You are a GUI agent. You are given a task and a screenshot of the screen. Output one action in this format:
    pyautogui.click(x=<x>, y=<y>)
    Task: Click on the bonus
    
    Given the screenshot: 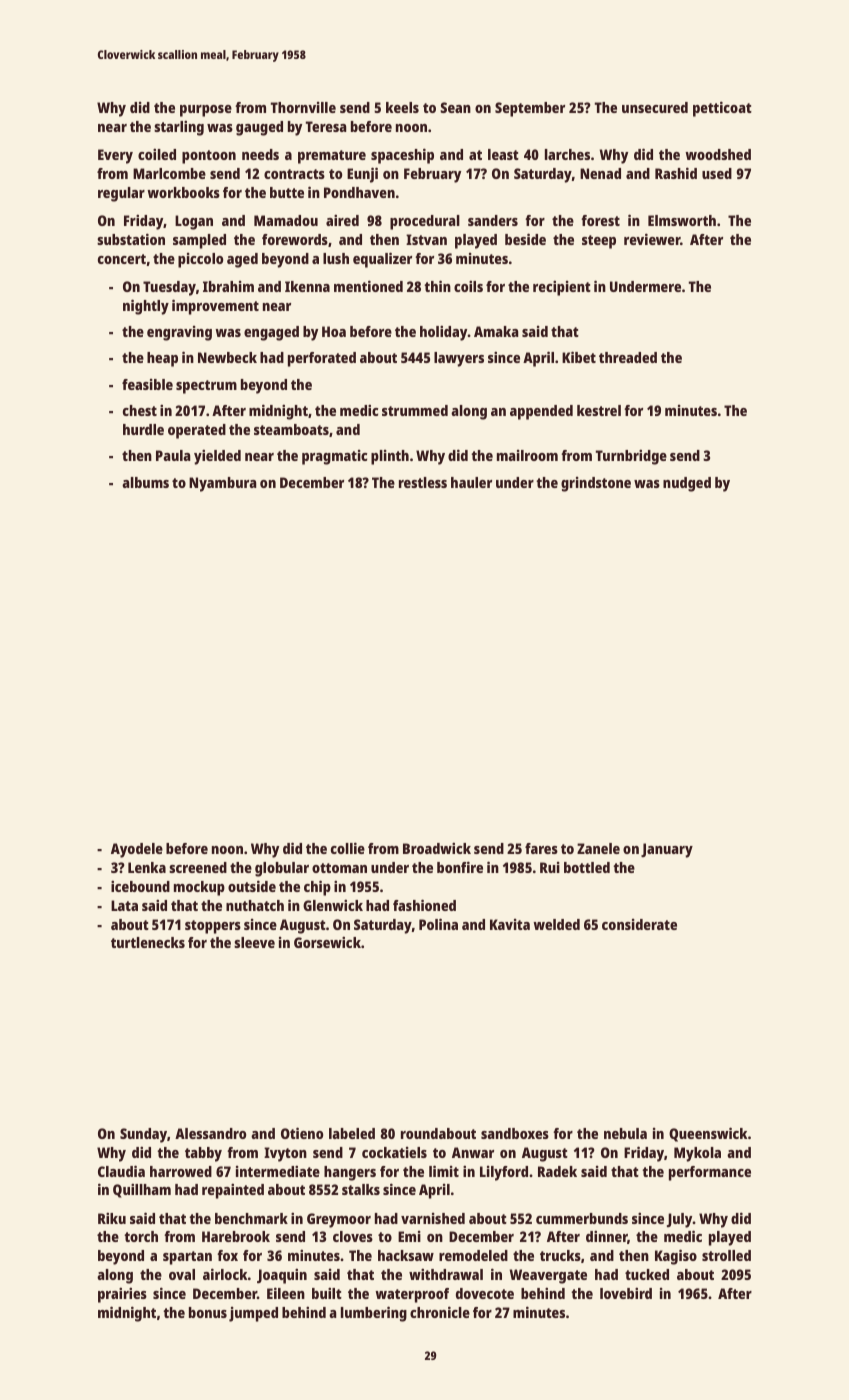 What is the action you would take?
    pyautogui.click(x=208, y=1312)
